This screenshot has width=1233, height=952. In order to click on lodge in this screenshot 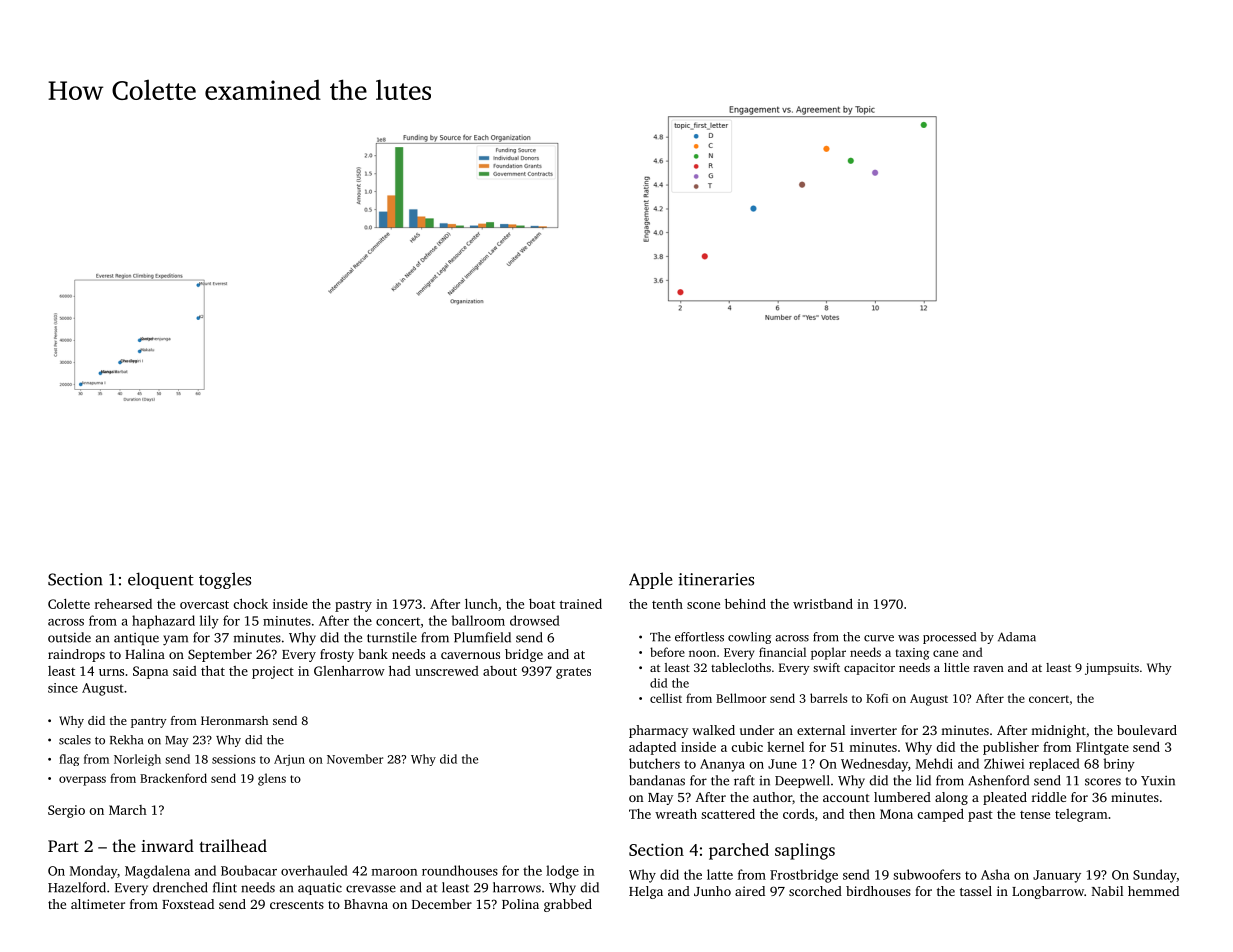, I will do `click(562, 872)`.
